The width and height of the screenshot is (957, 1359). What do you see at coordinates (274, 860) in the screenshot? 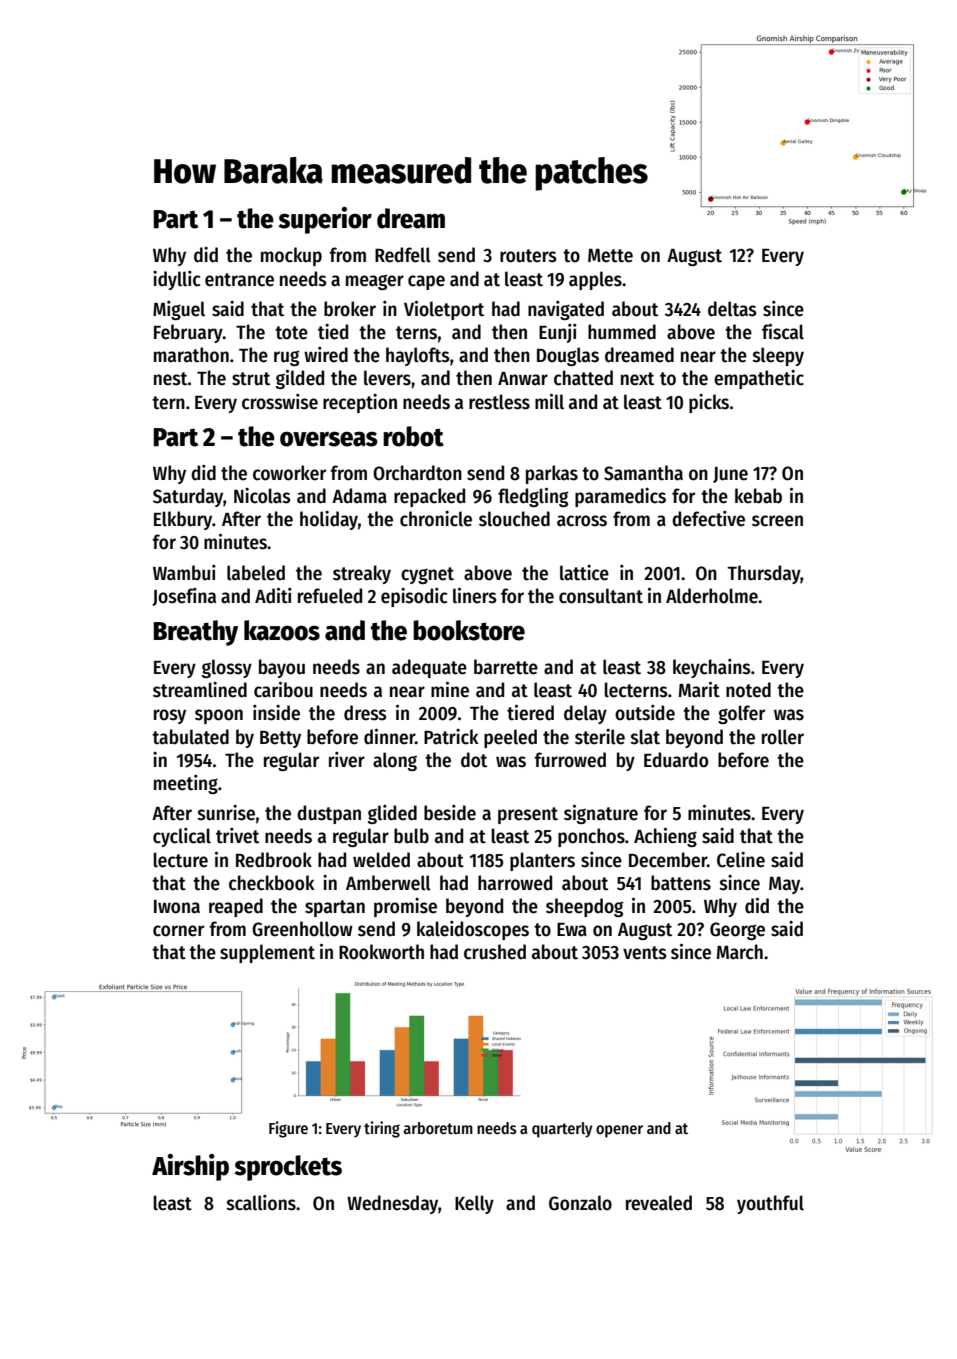
I see `Redbrook` at bounding box center [274, 860].
